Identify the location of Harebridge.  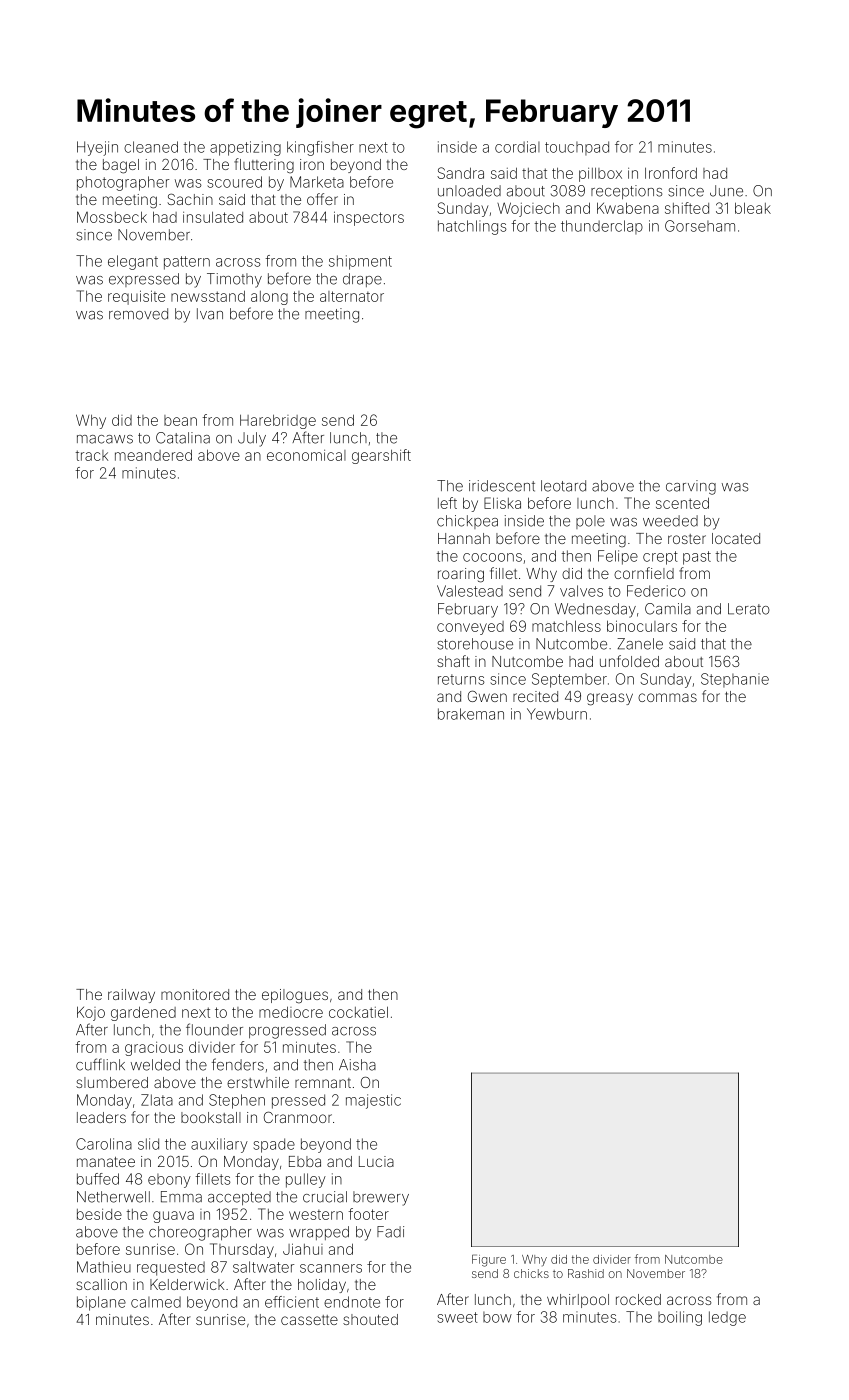
(278, 422).
